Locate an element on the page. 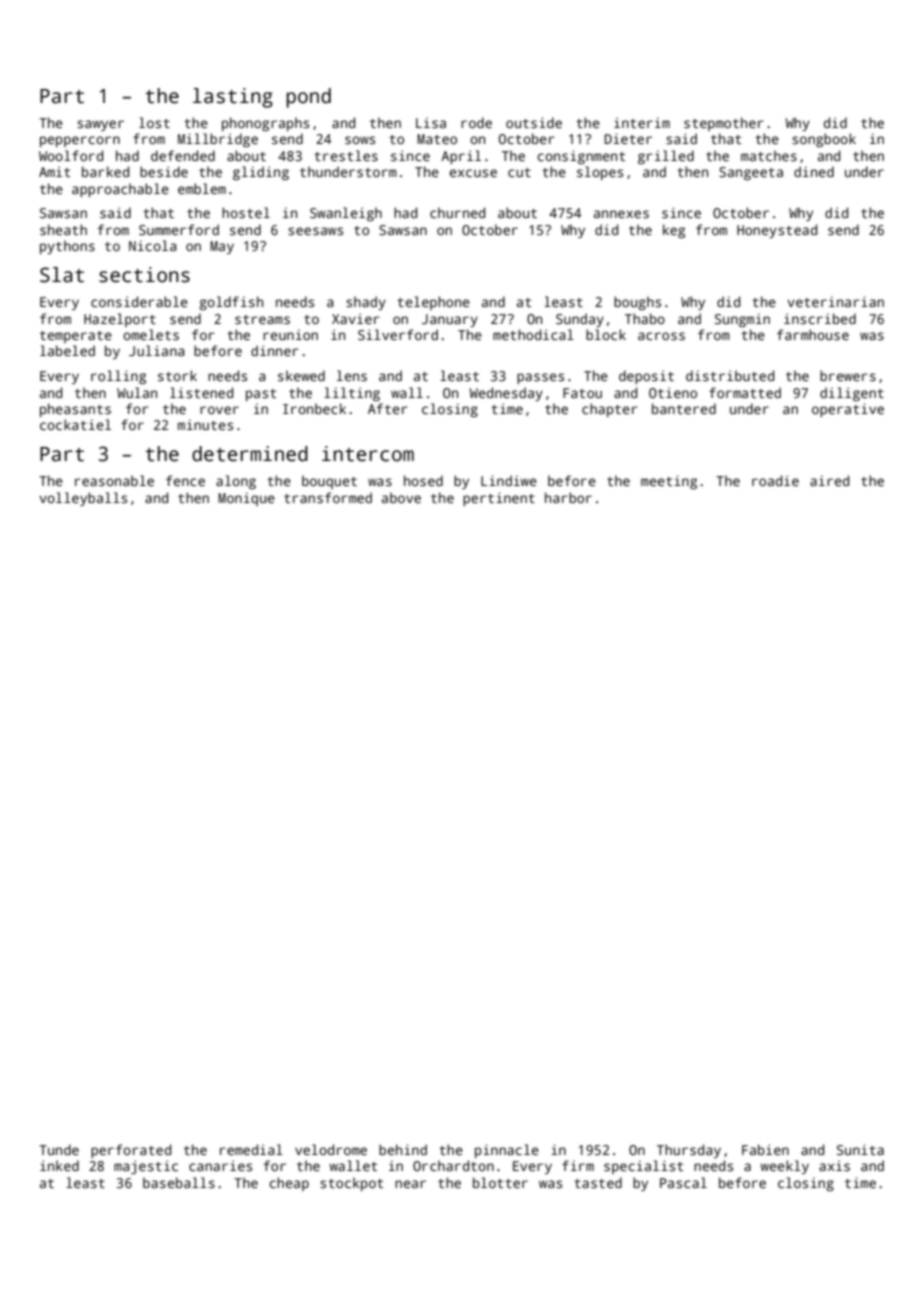 This page has width=924, height=1308. inked is located at coordinates (59, 1165).
